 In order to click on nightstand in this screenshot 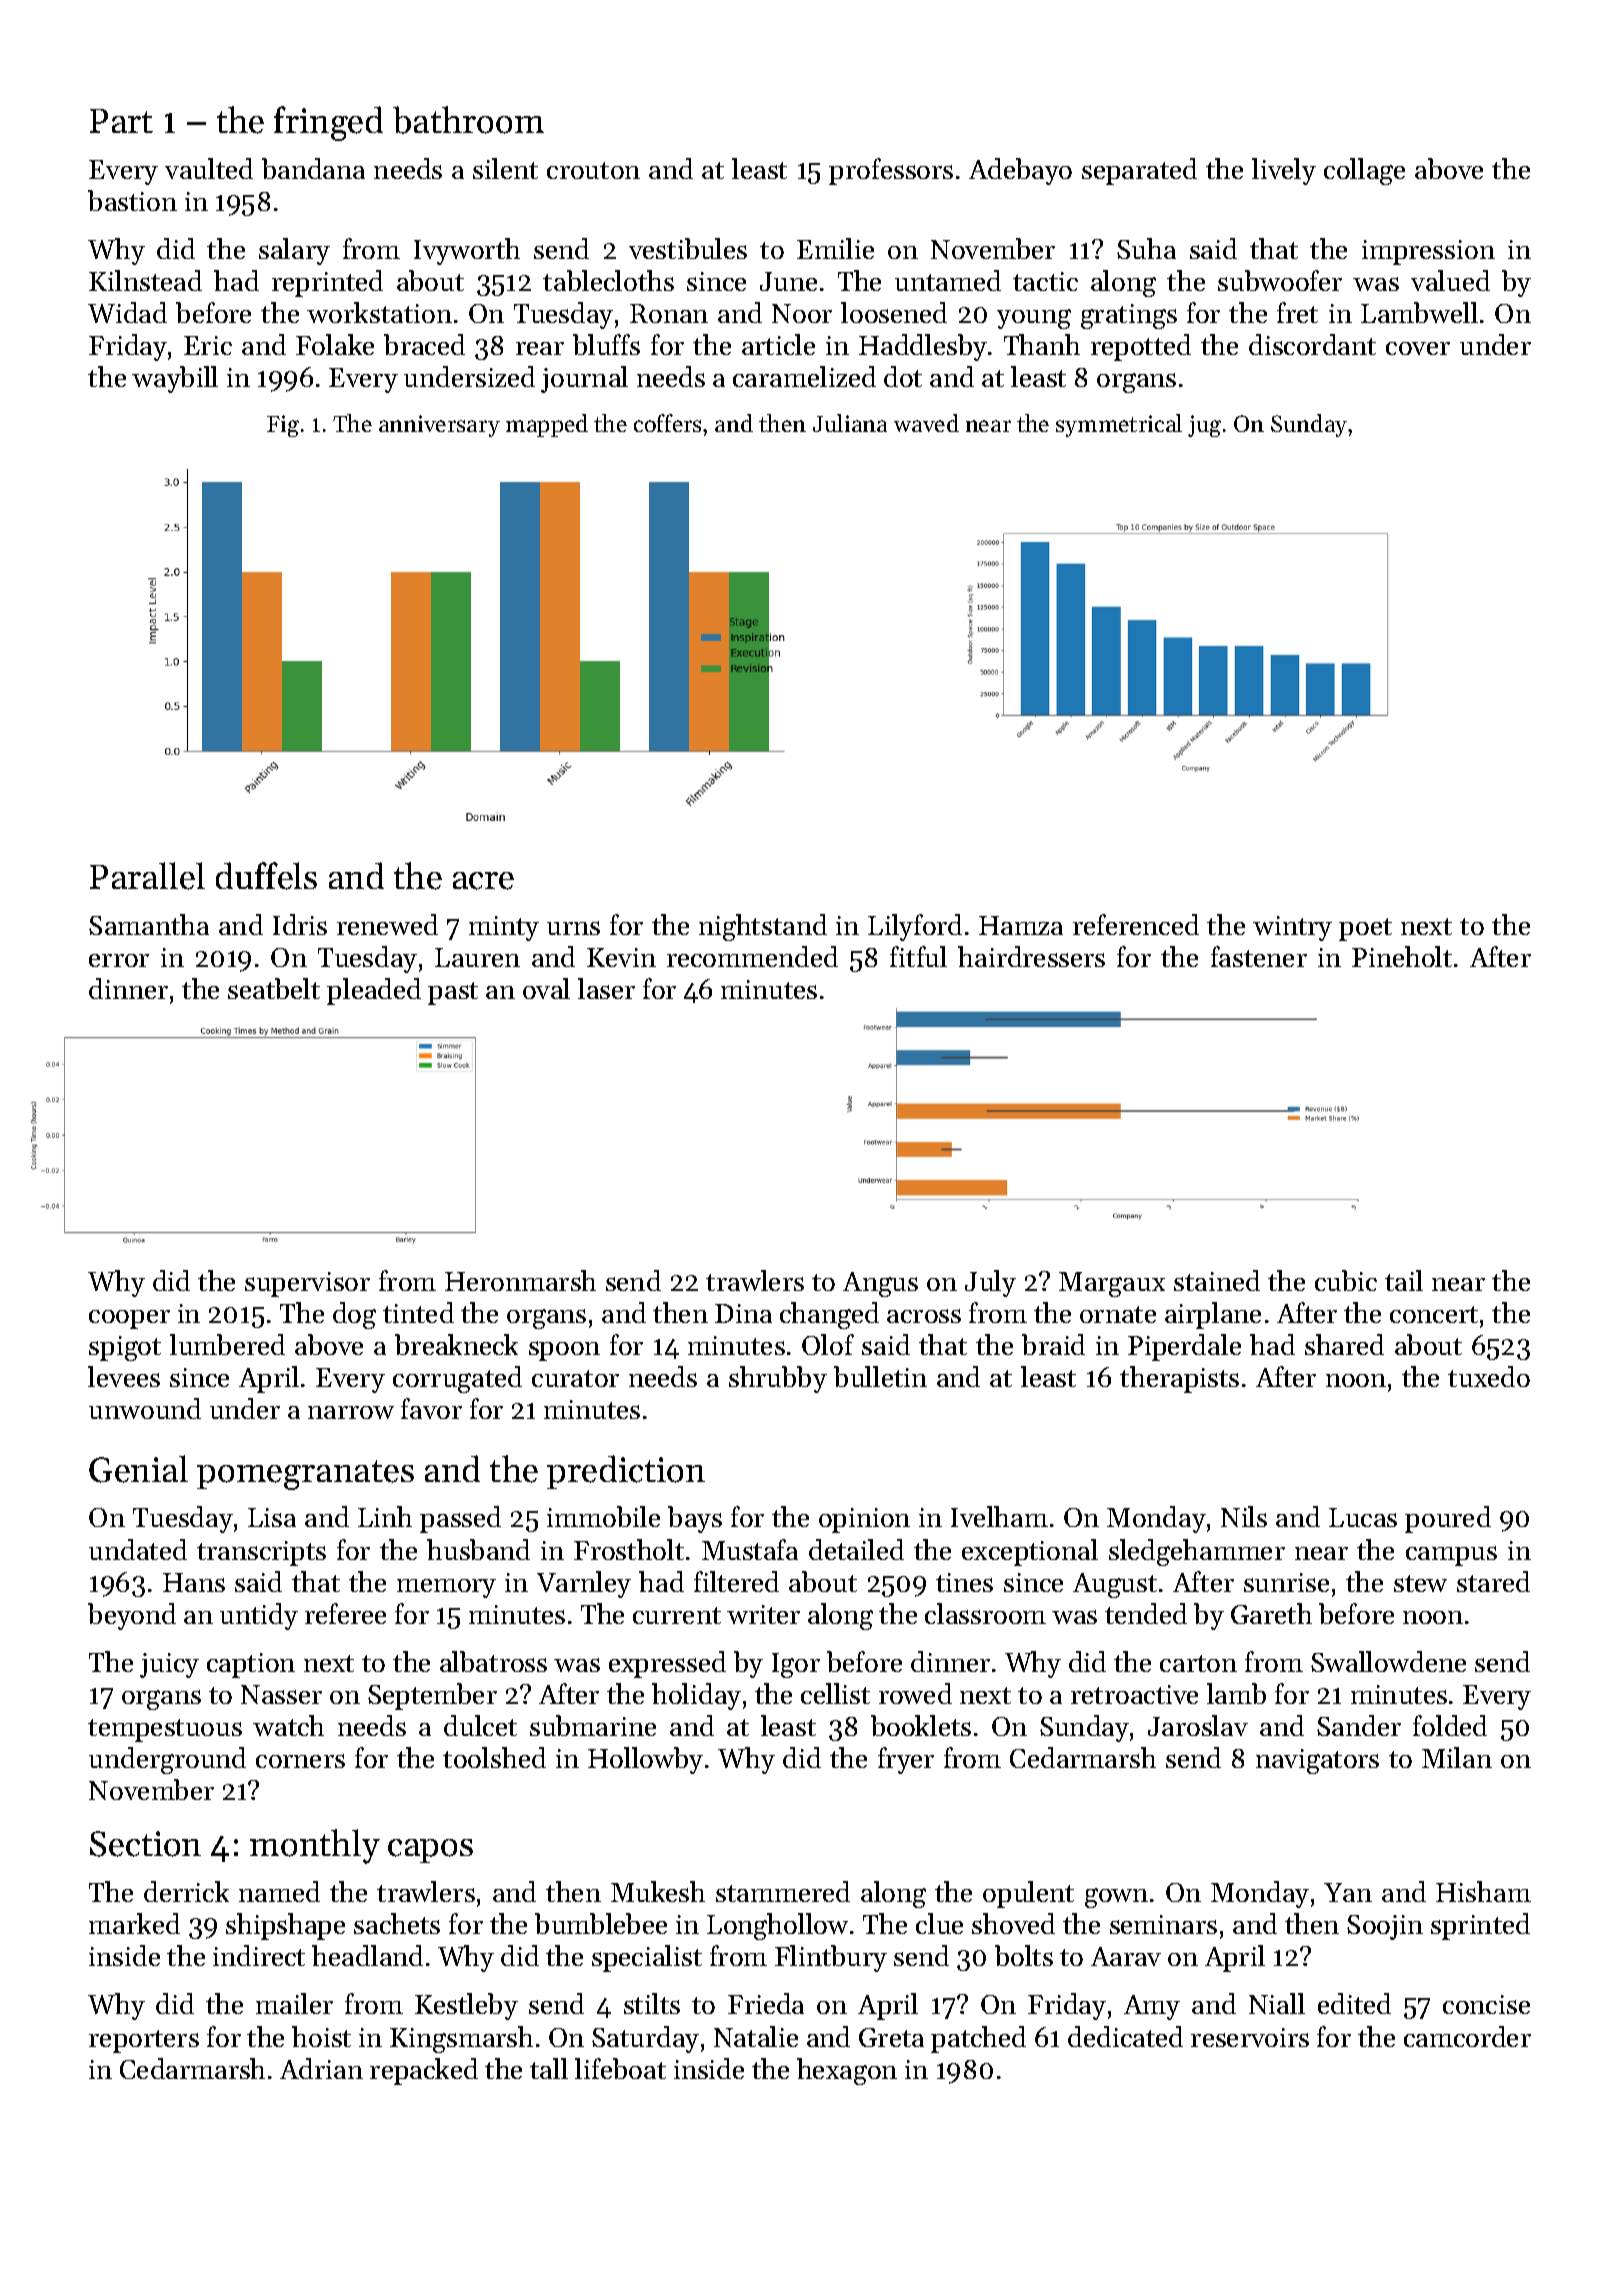, I will do `click(763, 927)`.
